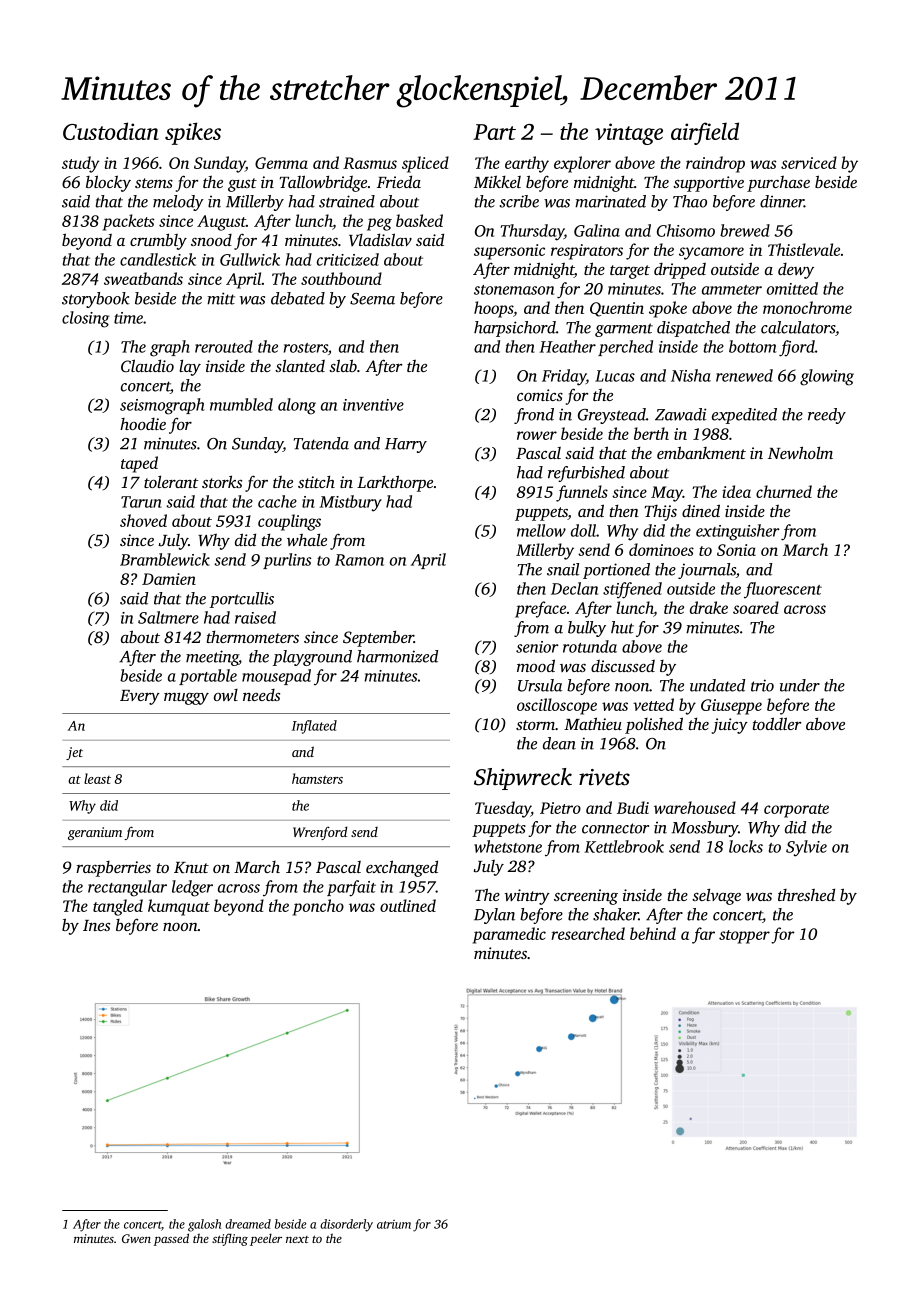 This image has width=924, height=1314. Describe the element at coordinates (193, 133) in the image. I see `spikes` at that location.
